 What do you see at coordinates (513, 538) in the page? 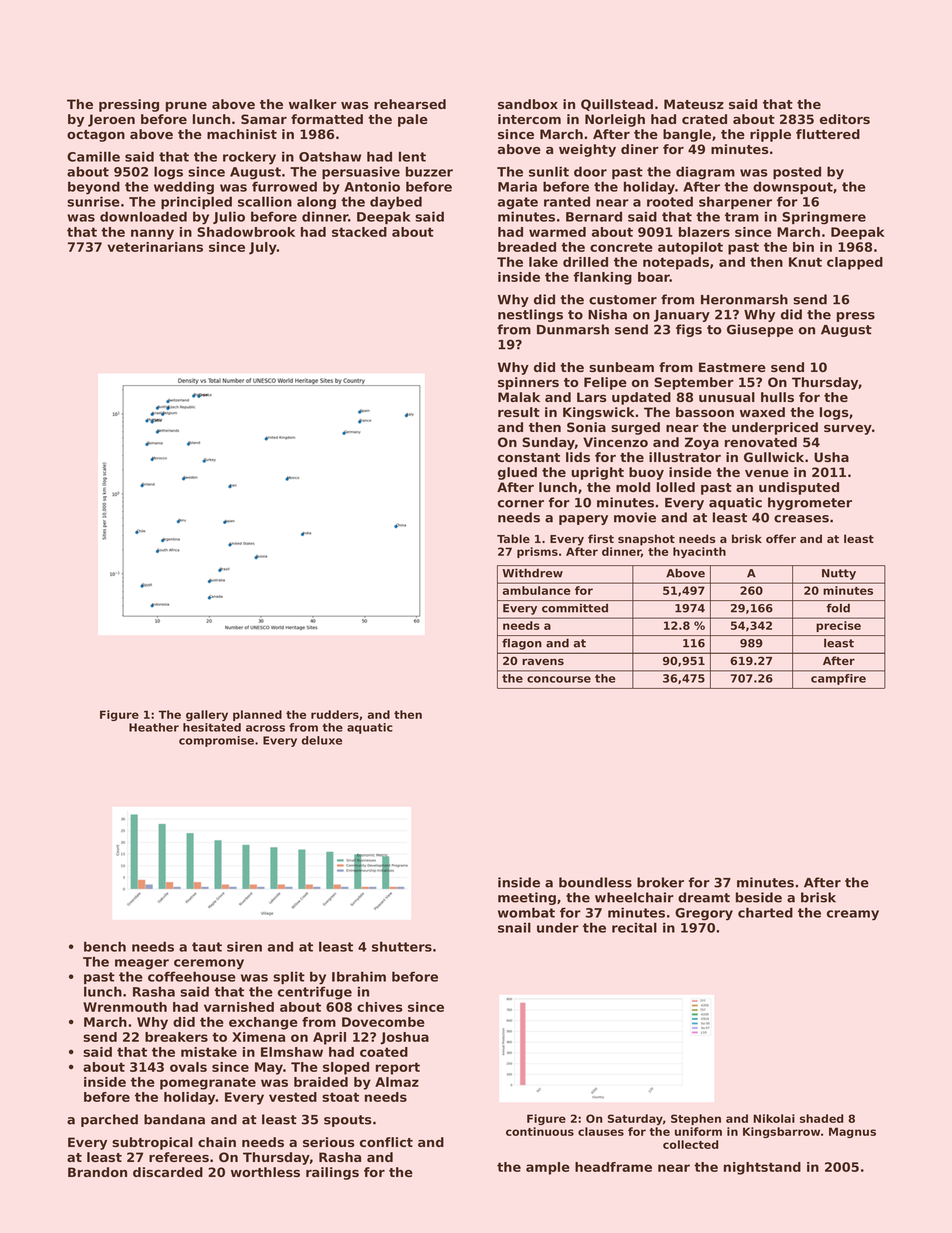
I see `Table` at bounding box center [513, 538].
